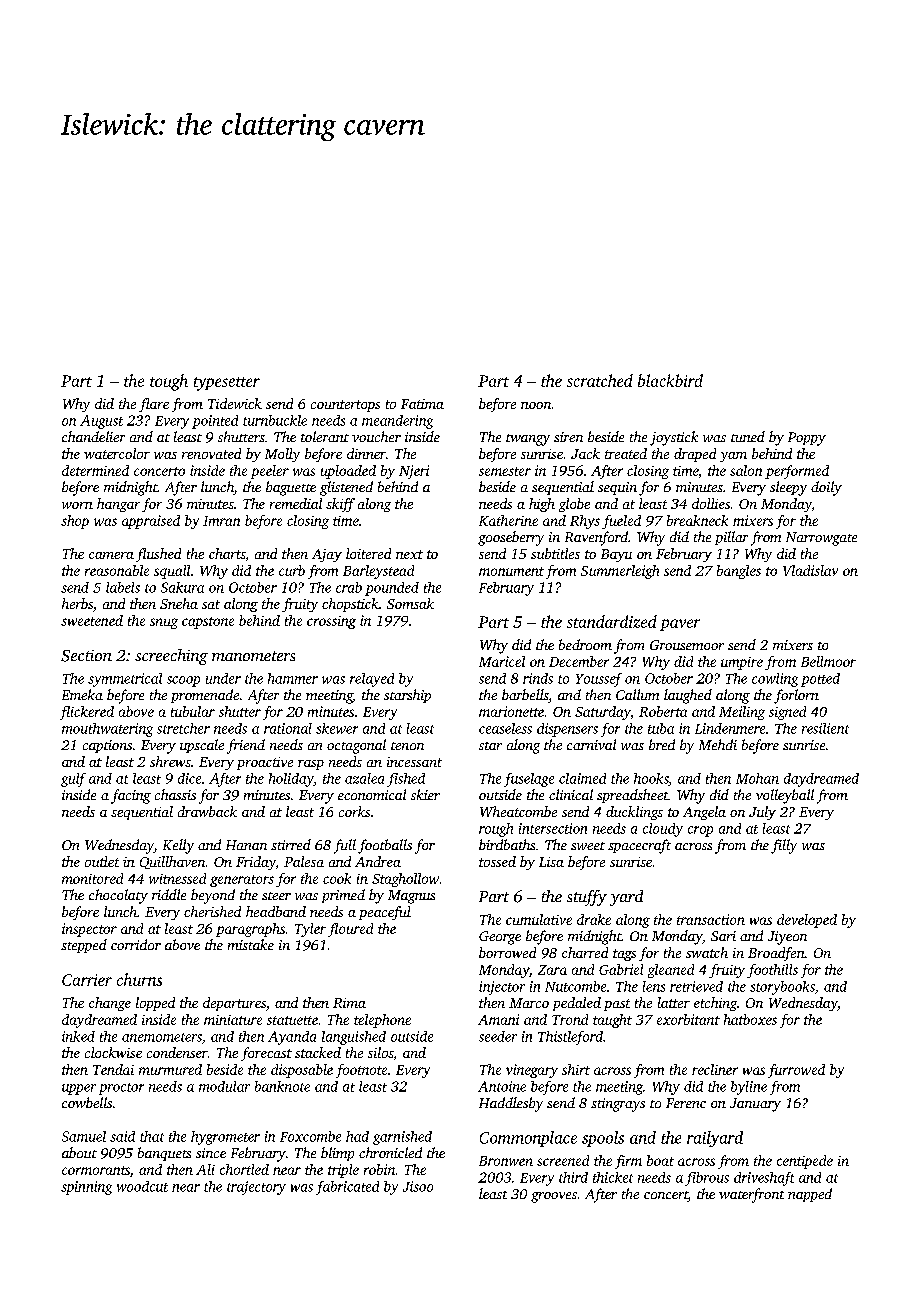 This document has width=924, height=1308. I want to click on blimp, so click(337, 1154).
